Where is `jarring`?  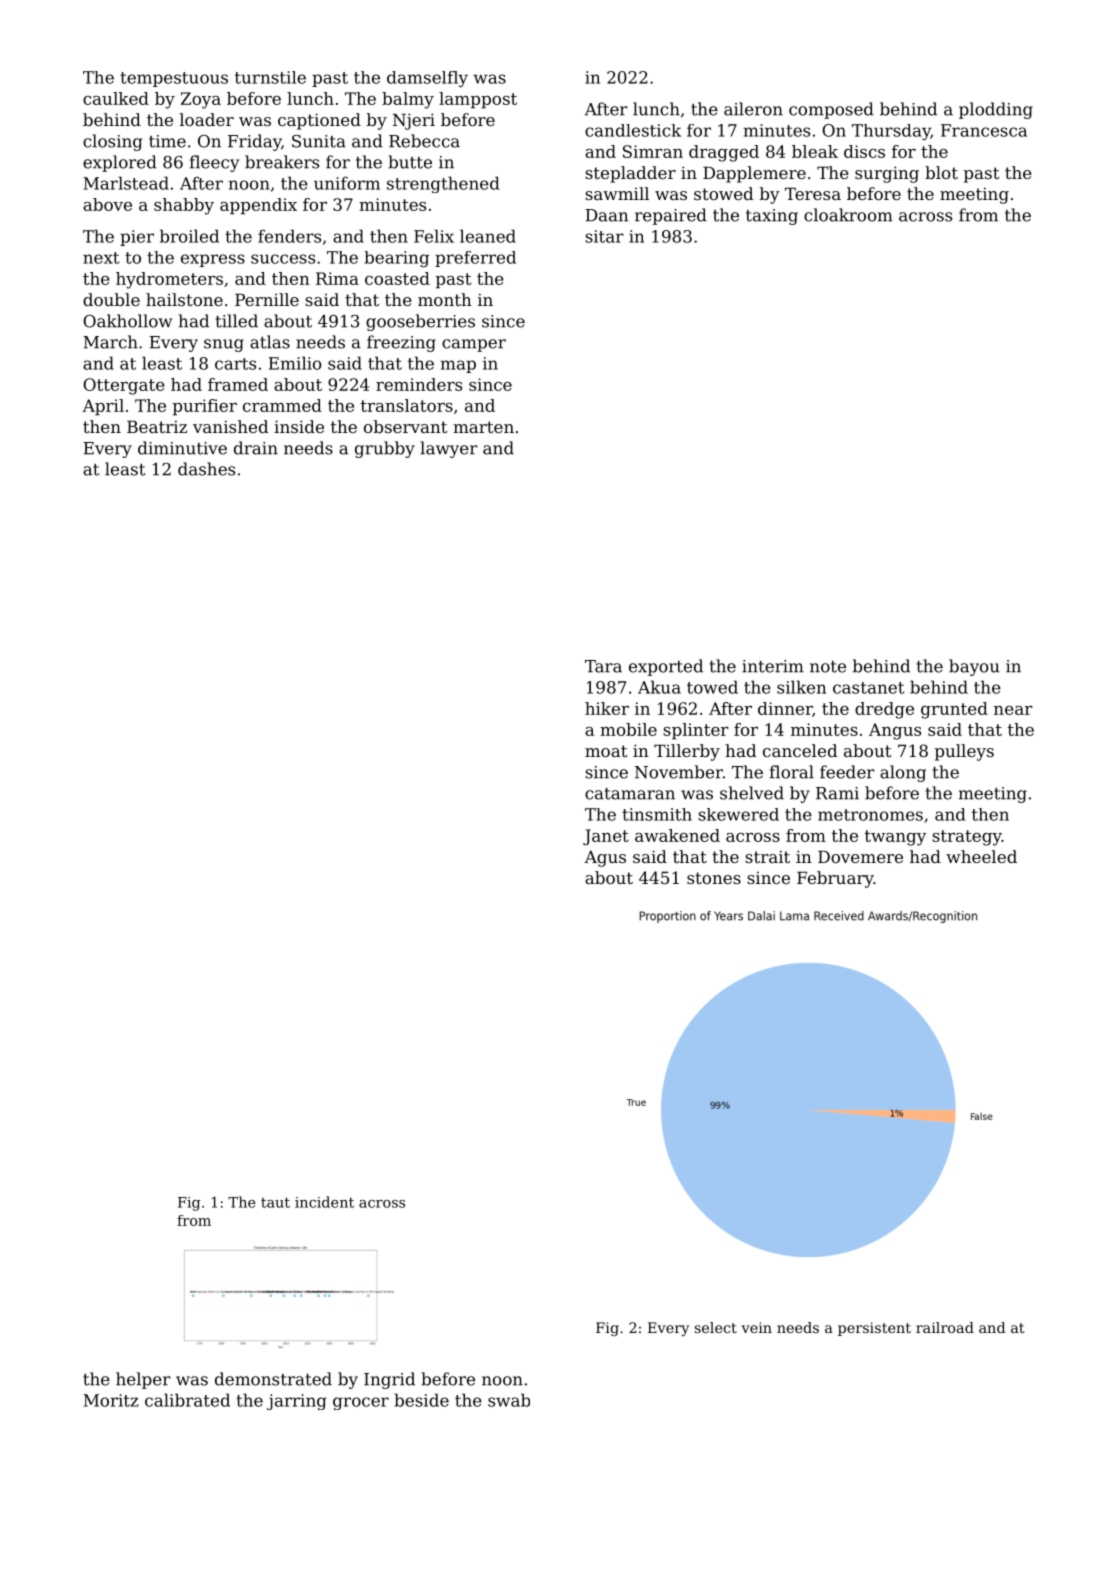 jarring is located at coordinates (297, 1402).
